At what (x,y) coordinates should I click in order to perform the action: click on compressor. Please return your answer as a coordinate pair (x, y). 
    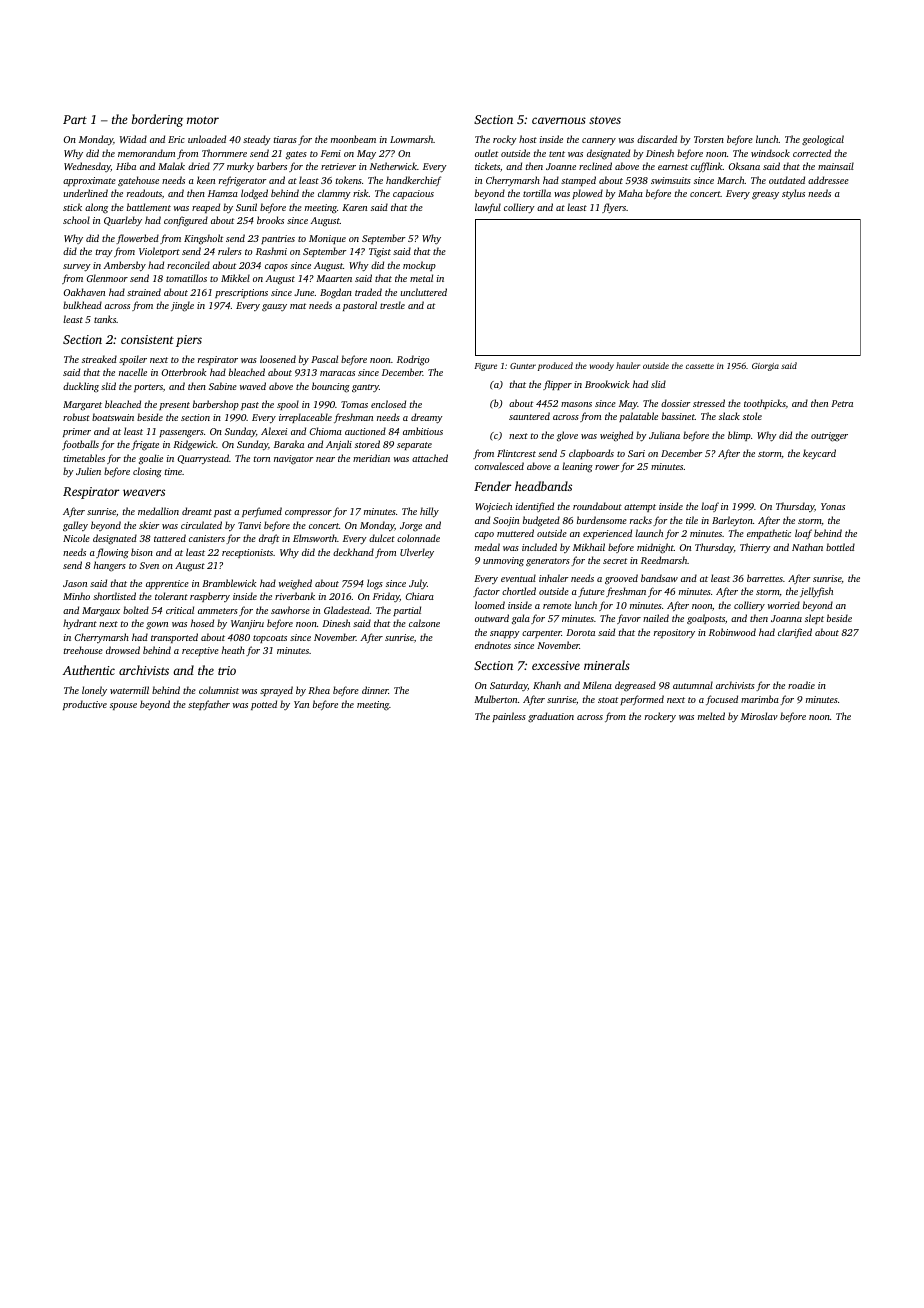
    Looking at the image, I should click on (308, 513).
